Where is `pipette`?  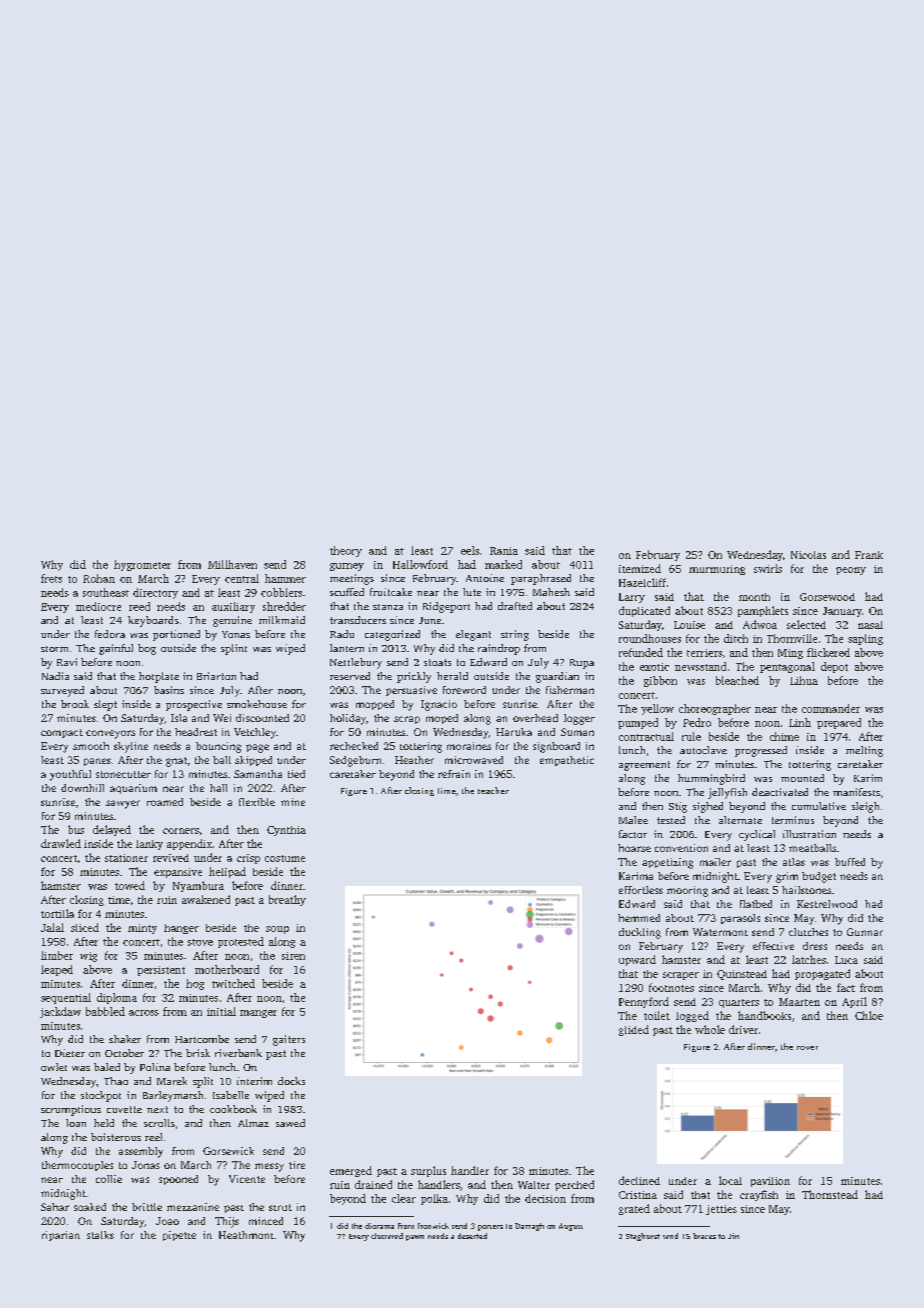 pipette is located at coordinates (179, 1236).
